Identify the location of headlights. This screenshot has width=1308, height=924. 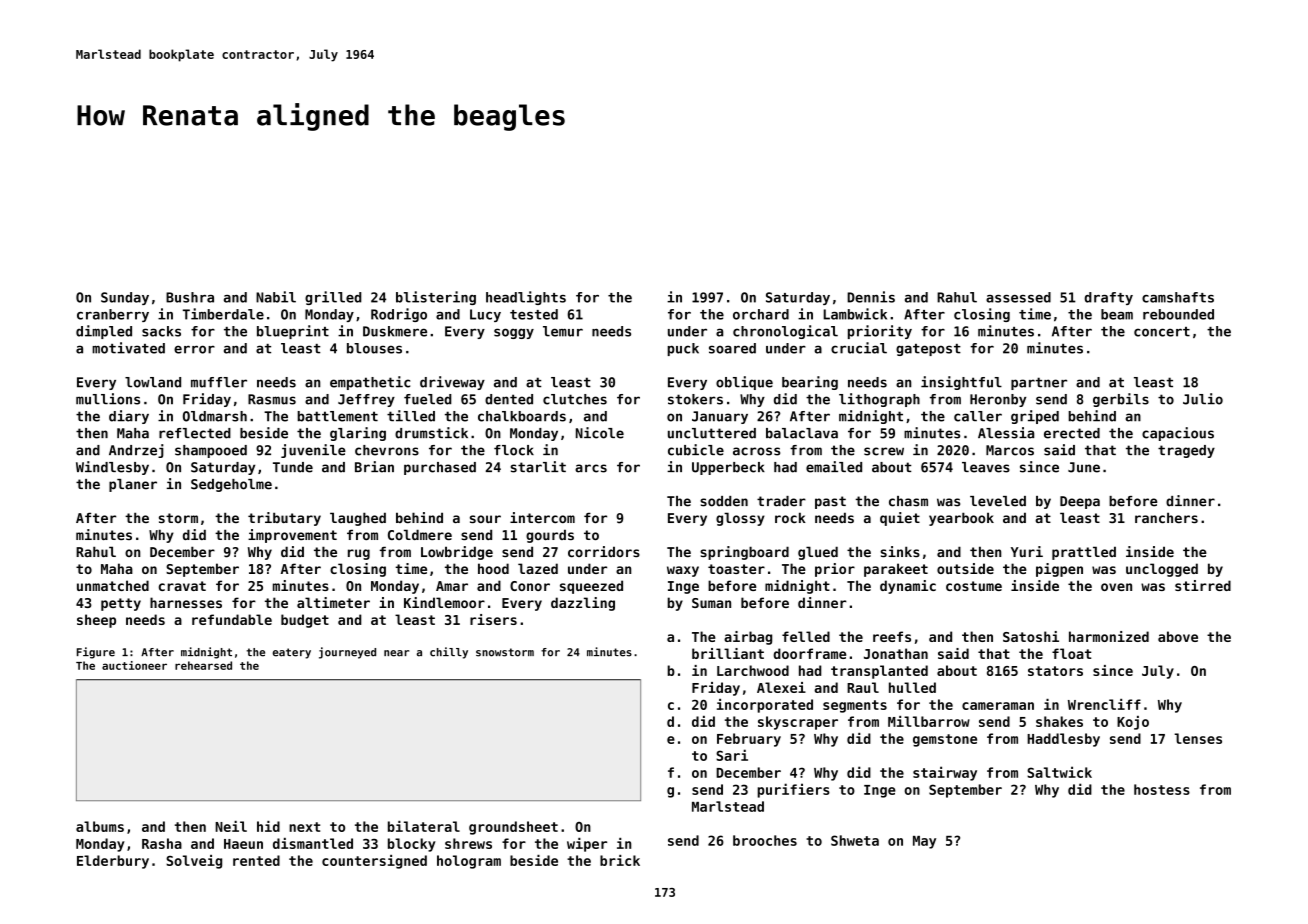
(526, 298).
